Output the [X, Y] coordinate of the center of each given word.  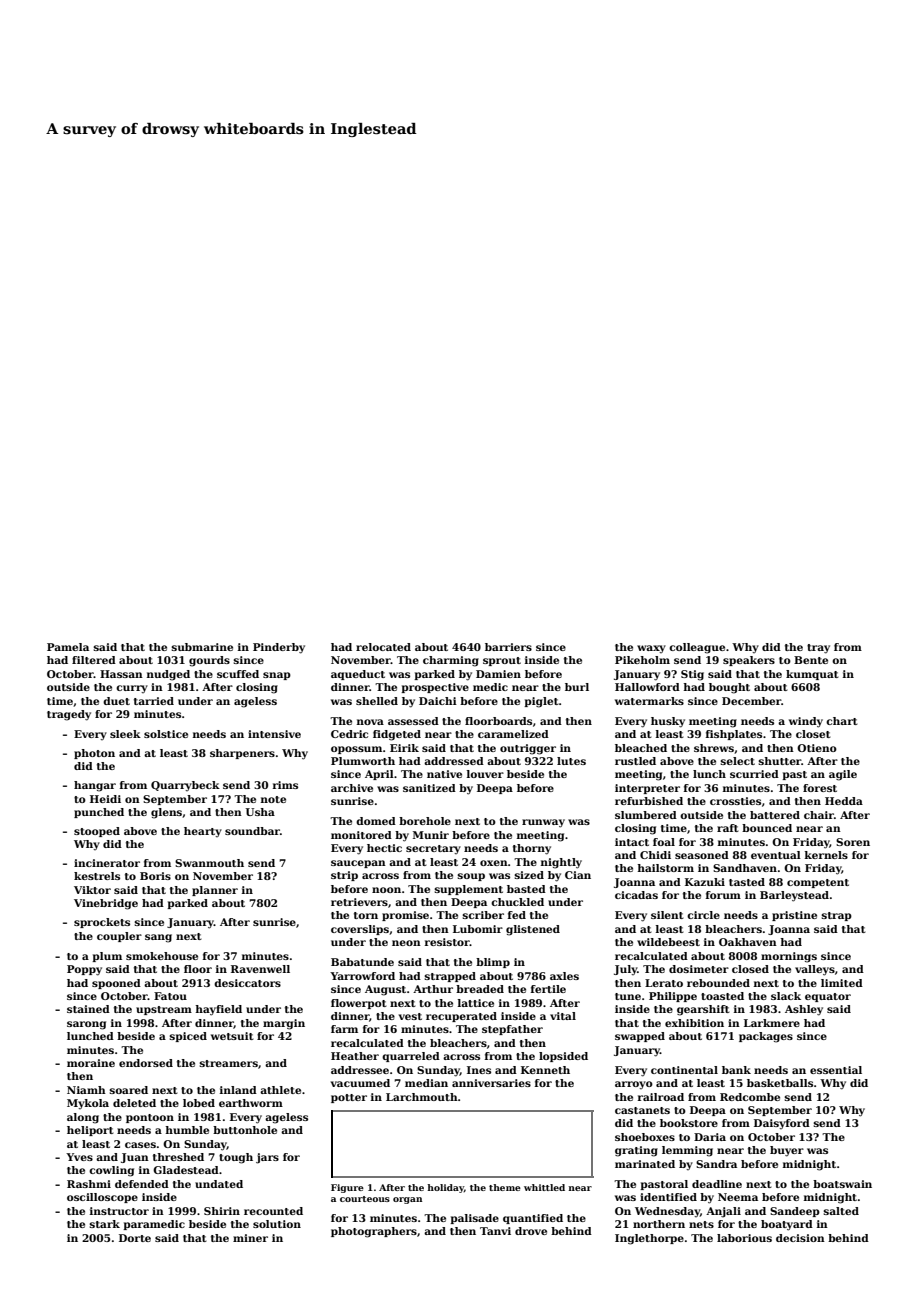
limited [842, 983]
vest [410, 1016]
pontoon [150, 1118]
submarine [202, 647]
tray [818, 649]
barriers [508, 647]
